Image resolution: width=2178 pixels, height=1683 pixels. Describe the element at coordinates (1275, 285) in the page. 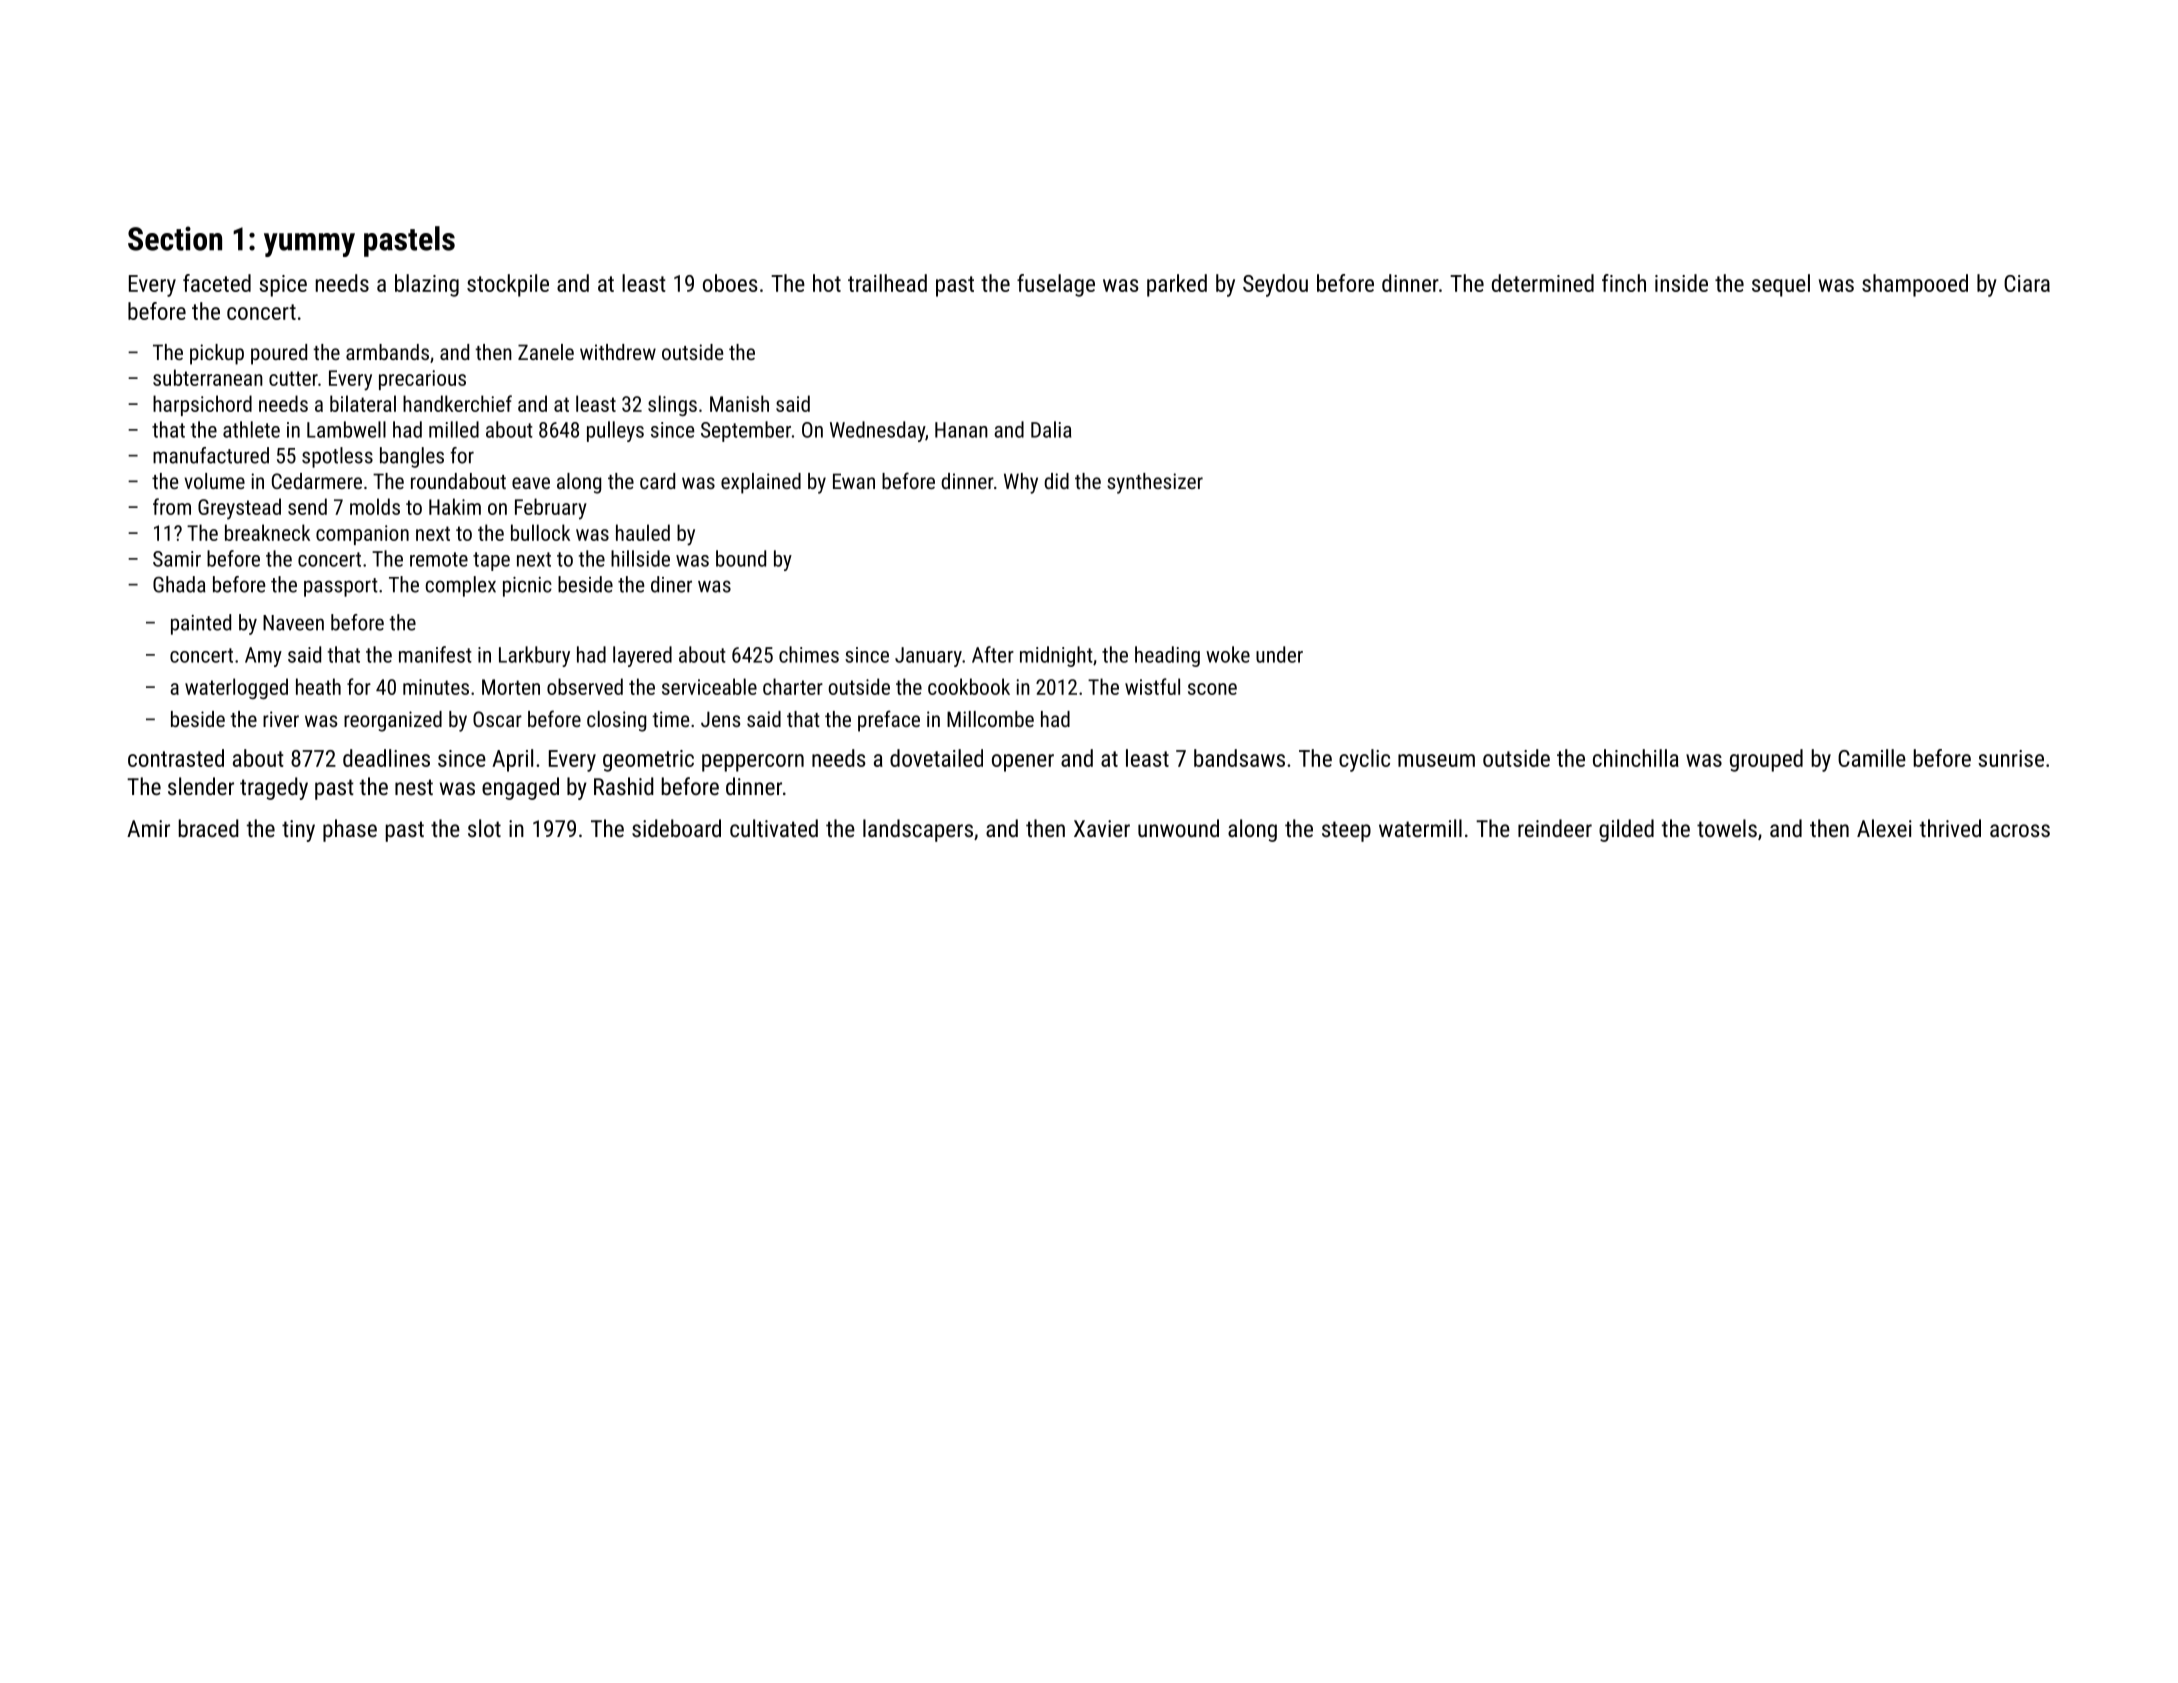

I see `Seydou` at that location.
